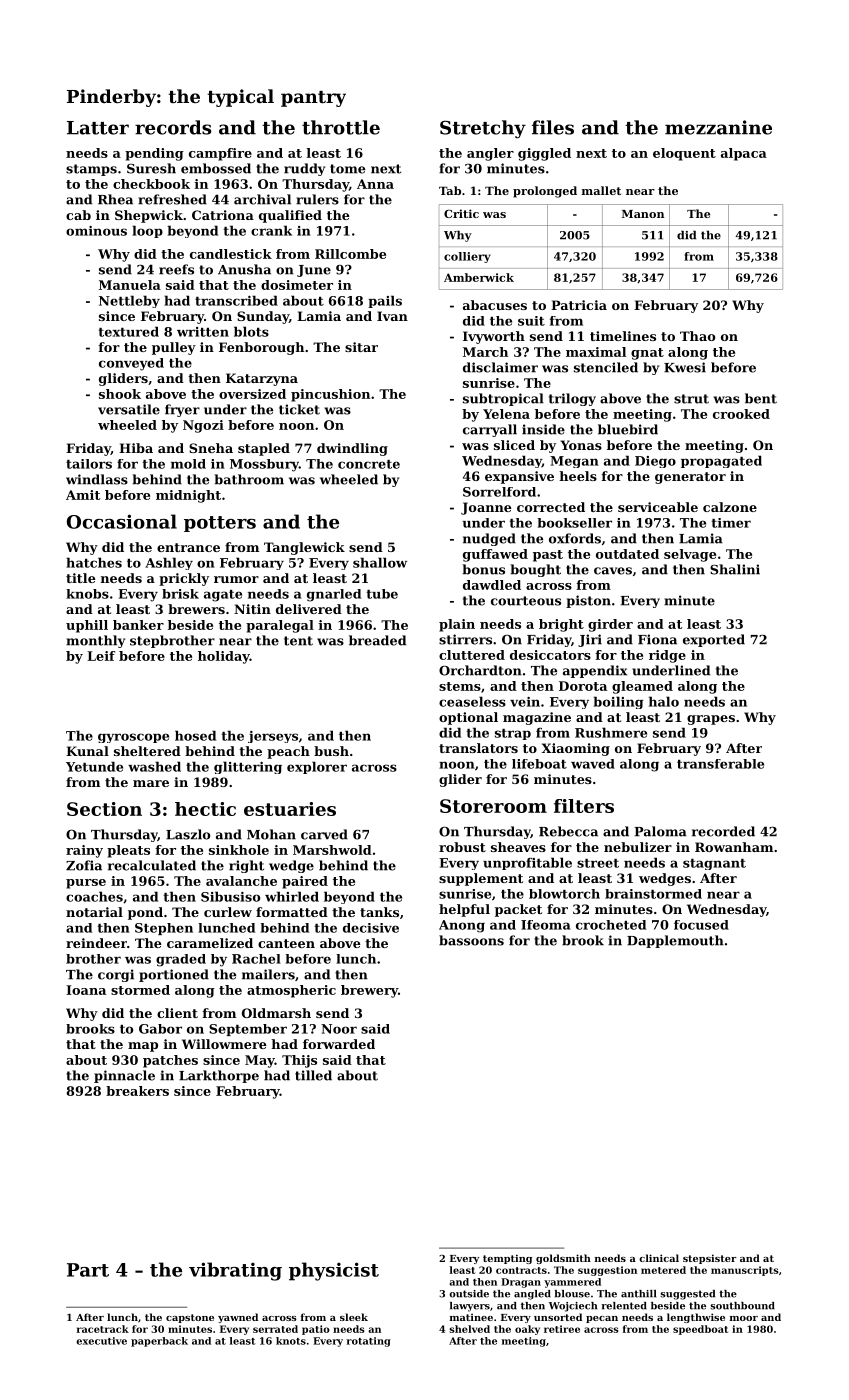  I want to click on Rillcombe, so click(350, 254).
